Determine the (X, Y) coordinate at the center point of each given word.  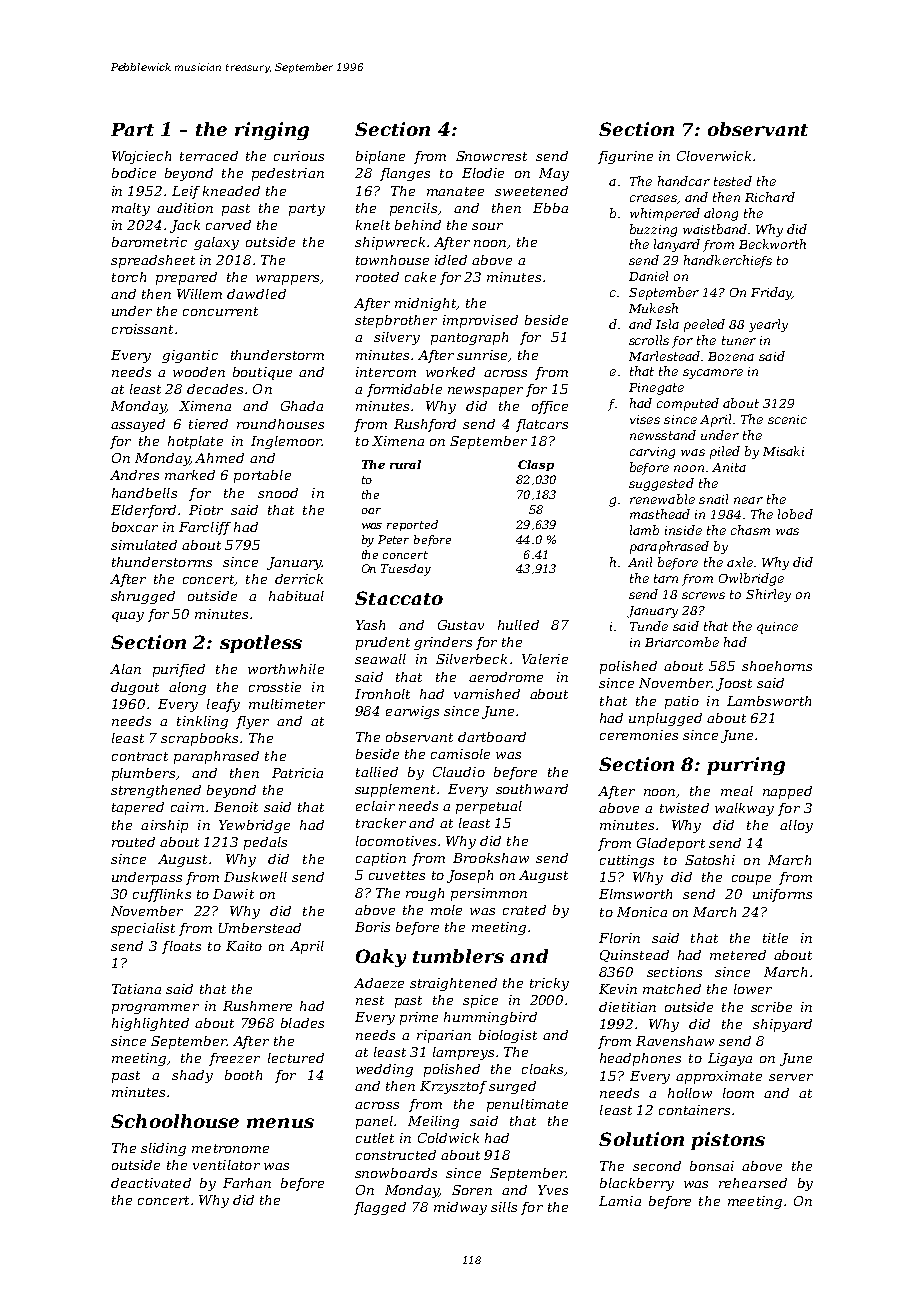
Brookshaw (491, 858)
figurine (625, 157)
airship (164, 826)
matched (672, 989)
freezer (234, 1059)
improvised (480, 321)
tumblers (458, 956)
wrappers (287, 280)
